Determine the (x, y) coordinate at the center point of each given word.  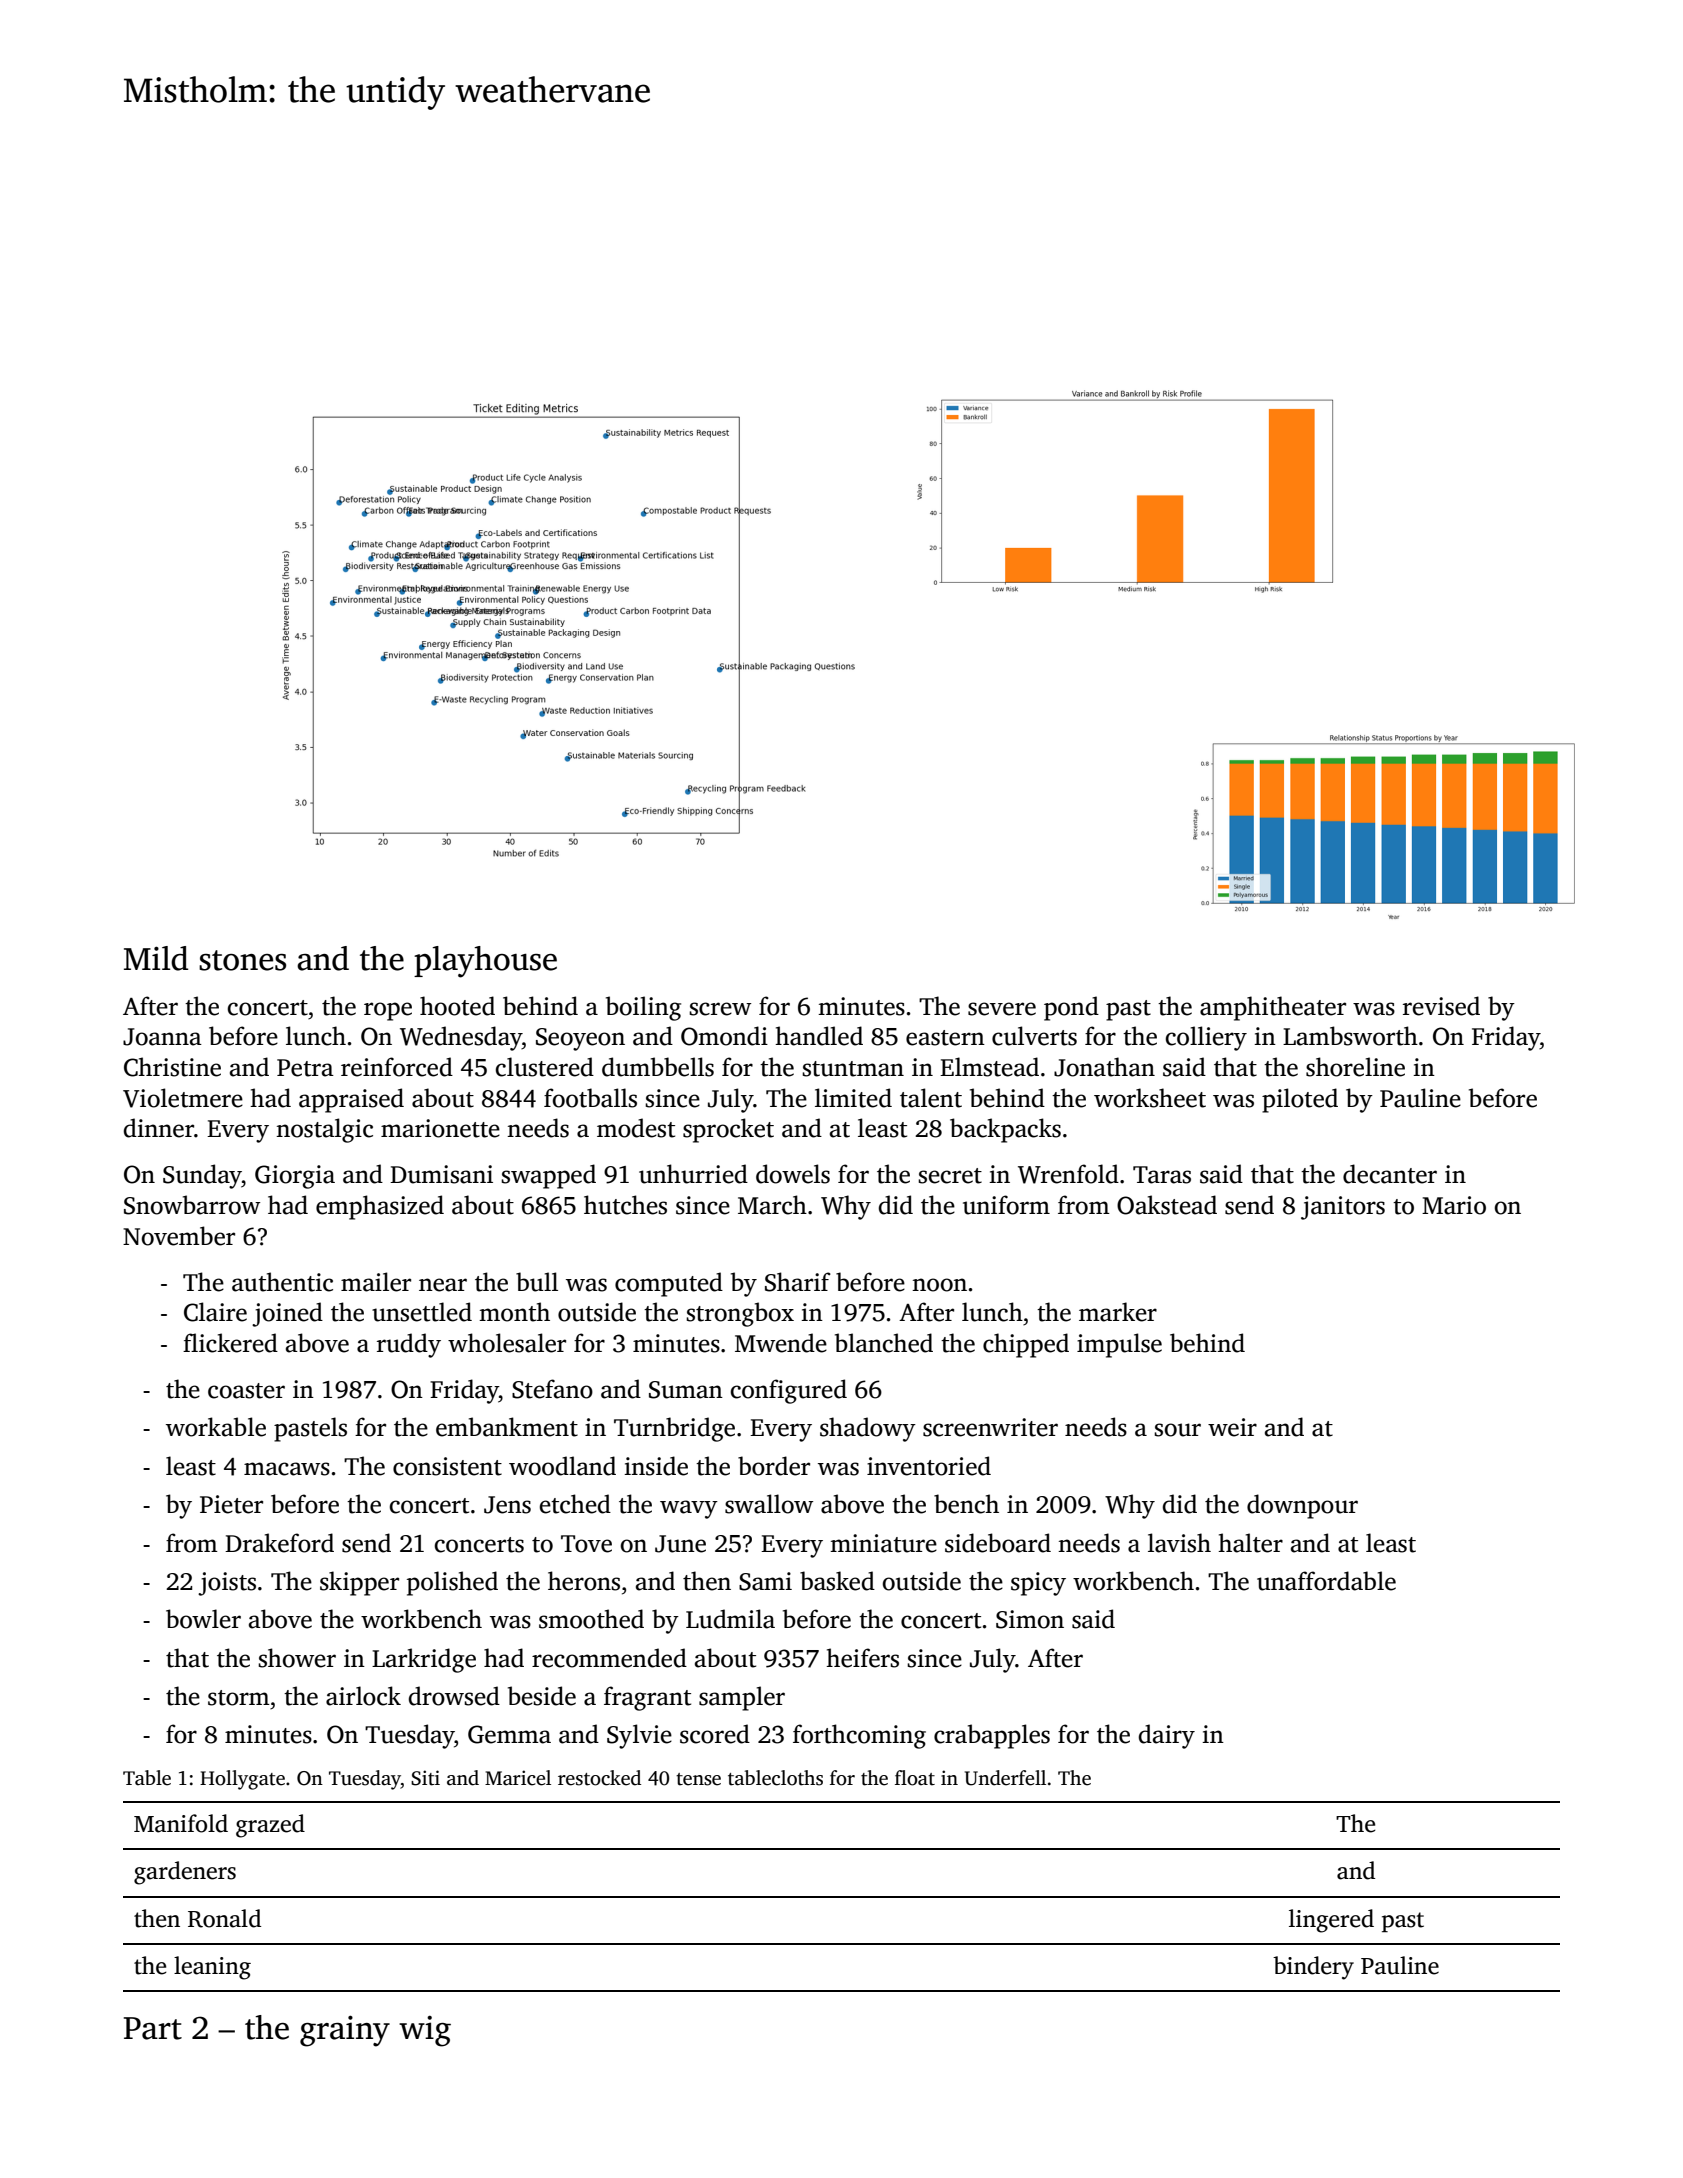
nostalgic (324, 1130)
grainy (345, 2031)
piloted (1300, 1100)
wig (425, 2031)
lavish (1179, 1543)
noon (939, 1285)
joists (227, 1584)
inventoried (929, 1466)
